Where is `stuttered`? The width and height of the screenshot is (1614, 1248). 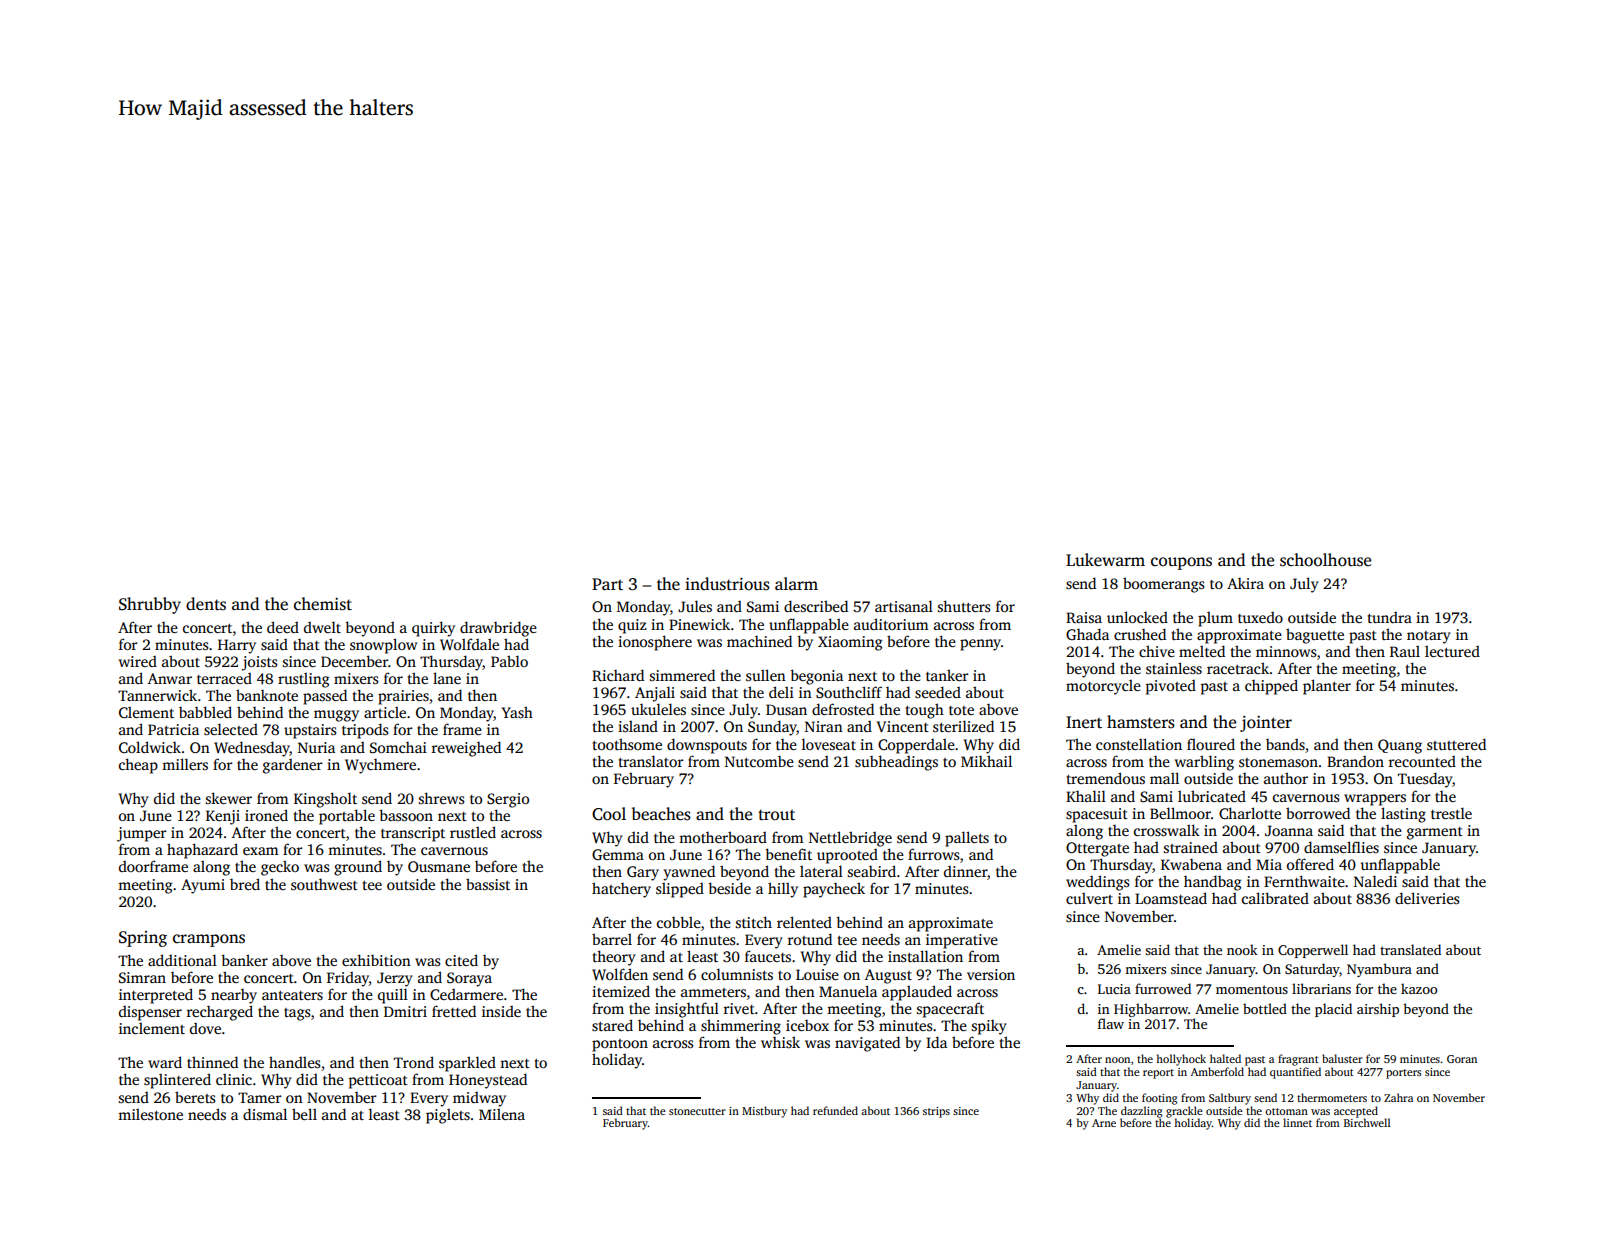 stuttered is located at coordinates (1456, 744).
